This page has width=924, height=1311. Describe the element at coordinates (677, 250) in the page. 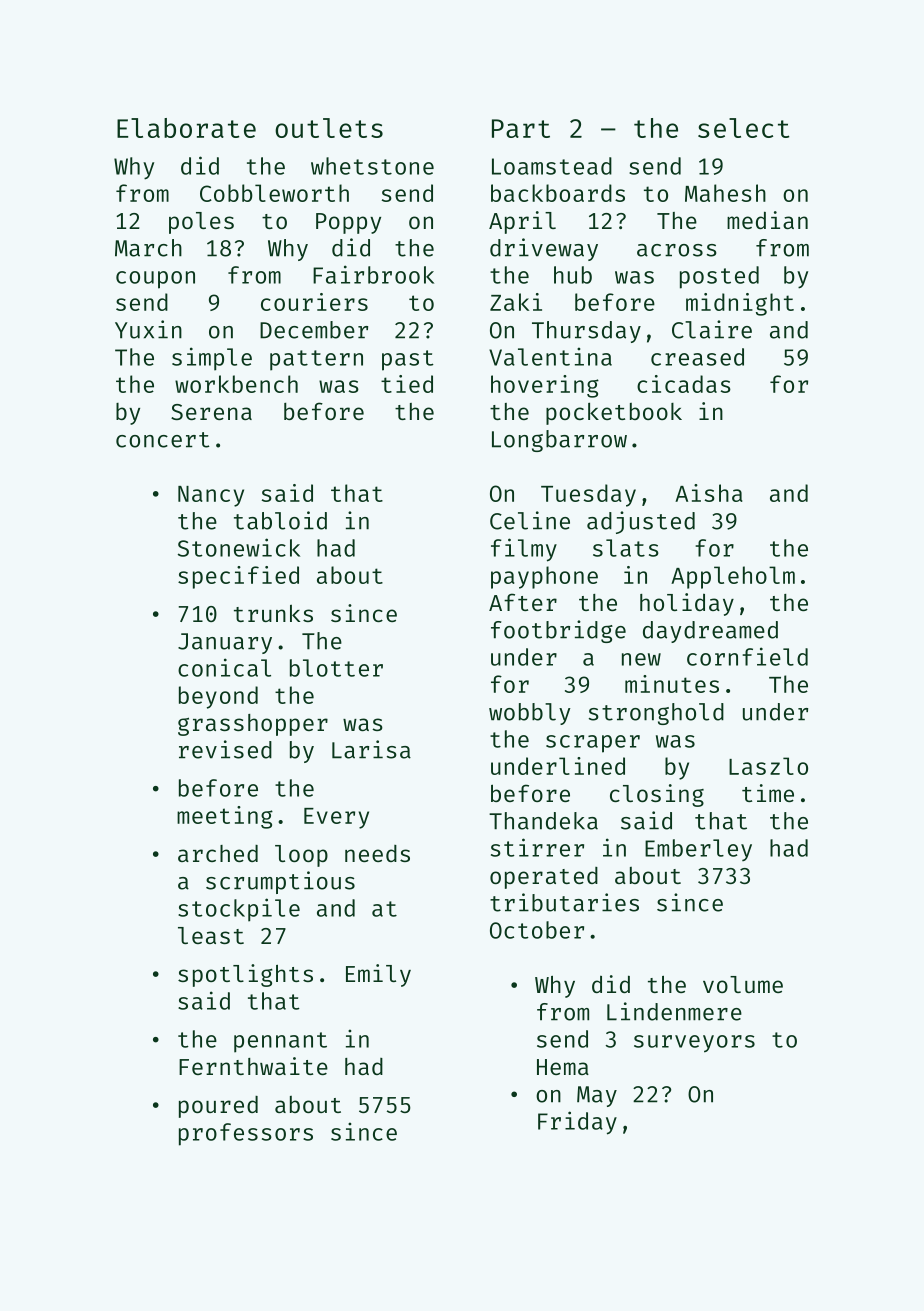

I see `across` at that location.
